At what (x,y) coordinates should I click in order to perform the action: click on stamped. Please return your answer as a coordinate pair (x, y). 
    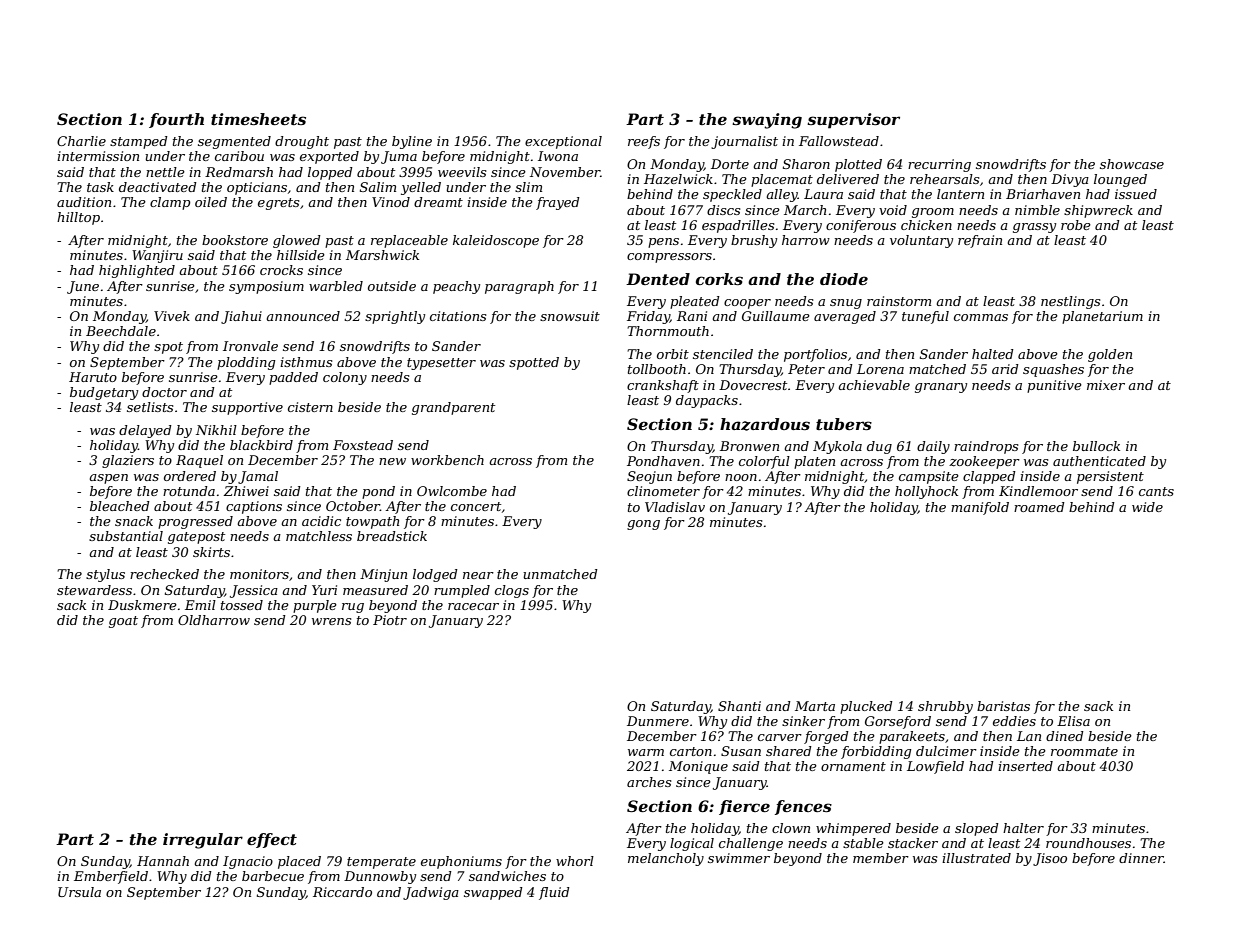
    Looking at the image, I should click on (139, 142).
